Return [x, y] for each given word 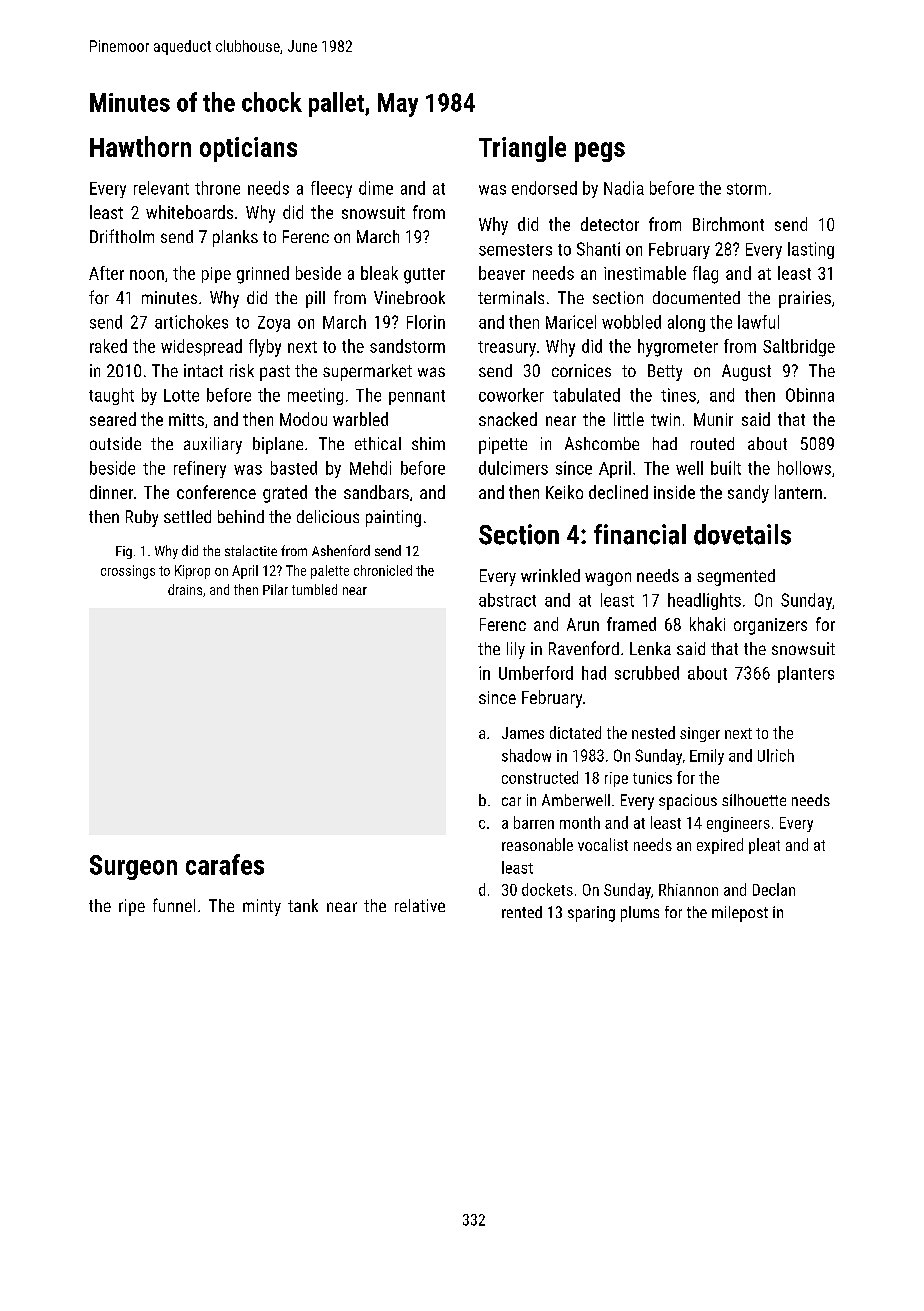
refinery [200, 469]
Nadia [624, 188]
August [746, 372]
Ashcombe [602, 443]
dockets [547, 889]
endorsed [544, 188]
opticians [248, 149]
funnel [174, 905]
